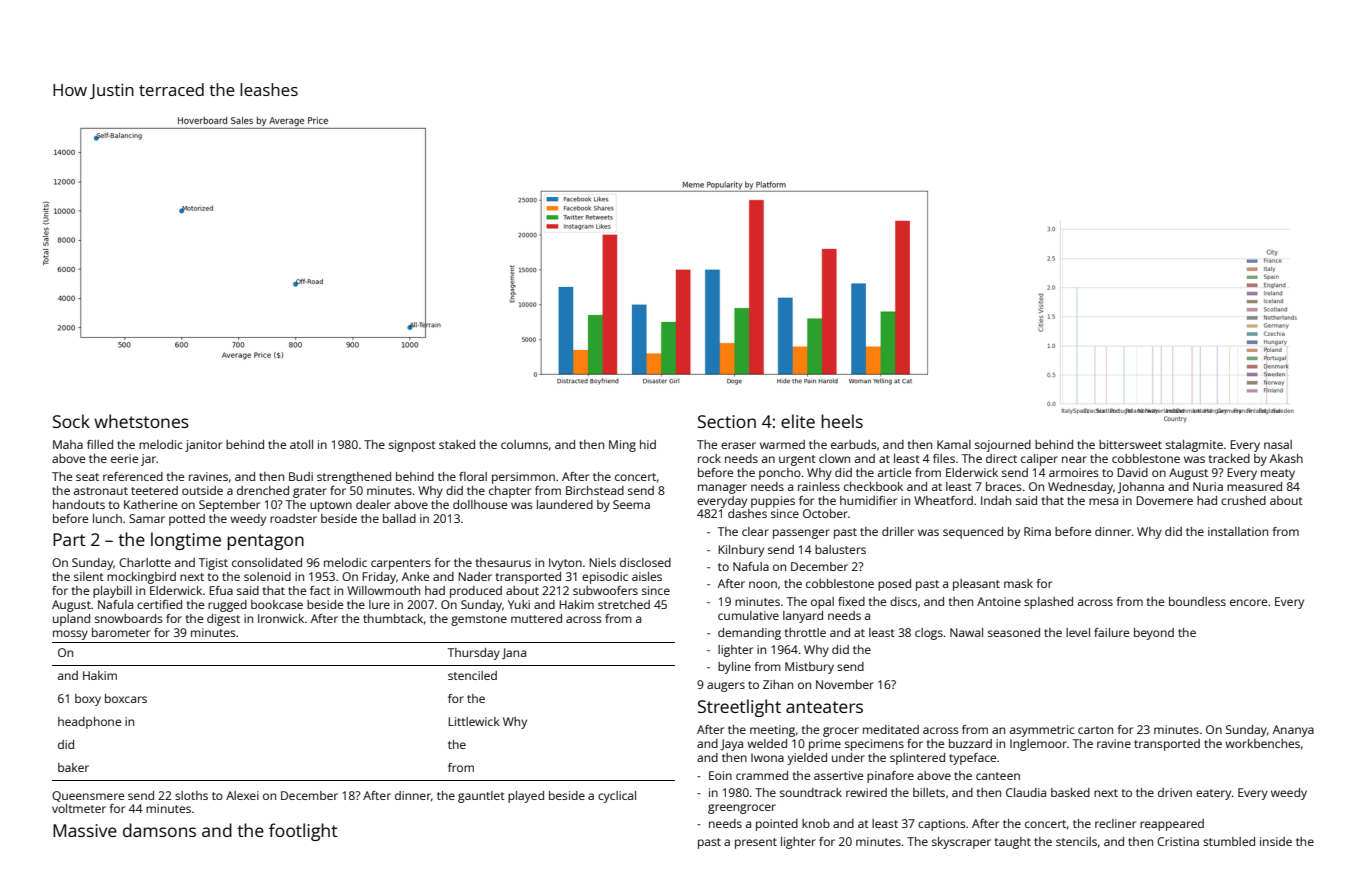 The width and height of the page is (1372, 887). What do you see at coordinates (816, 823) in the page?
I see `knob` at bounding box center [816, 823].
